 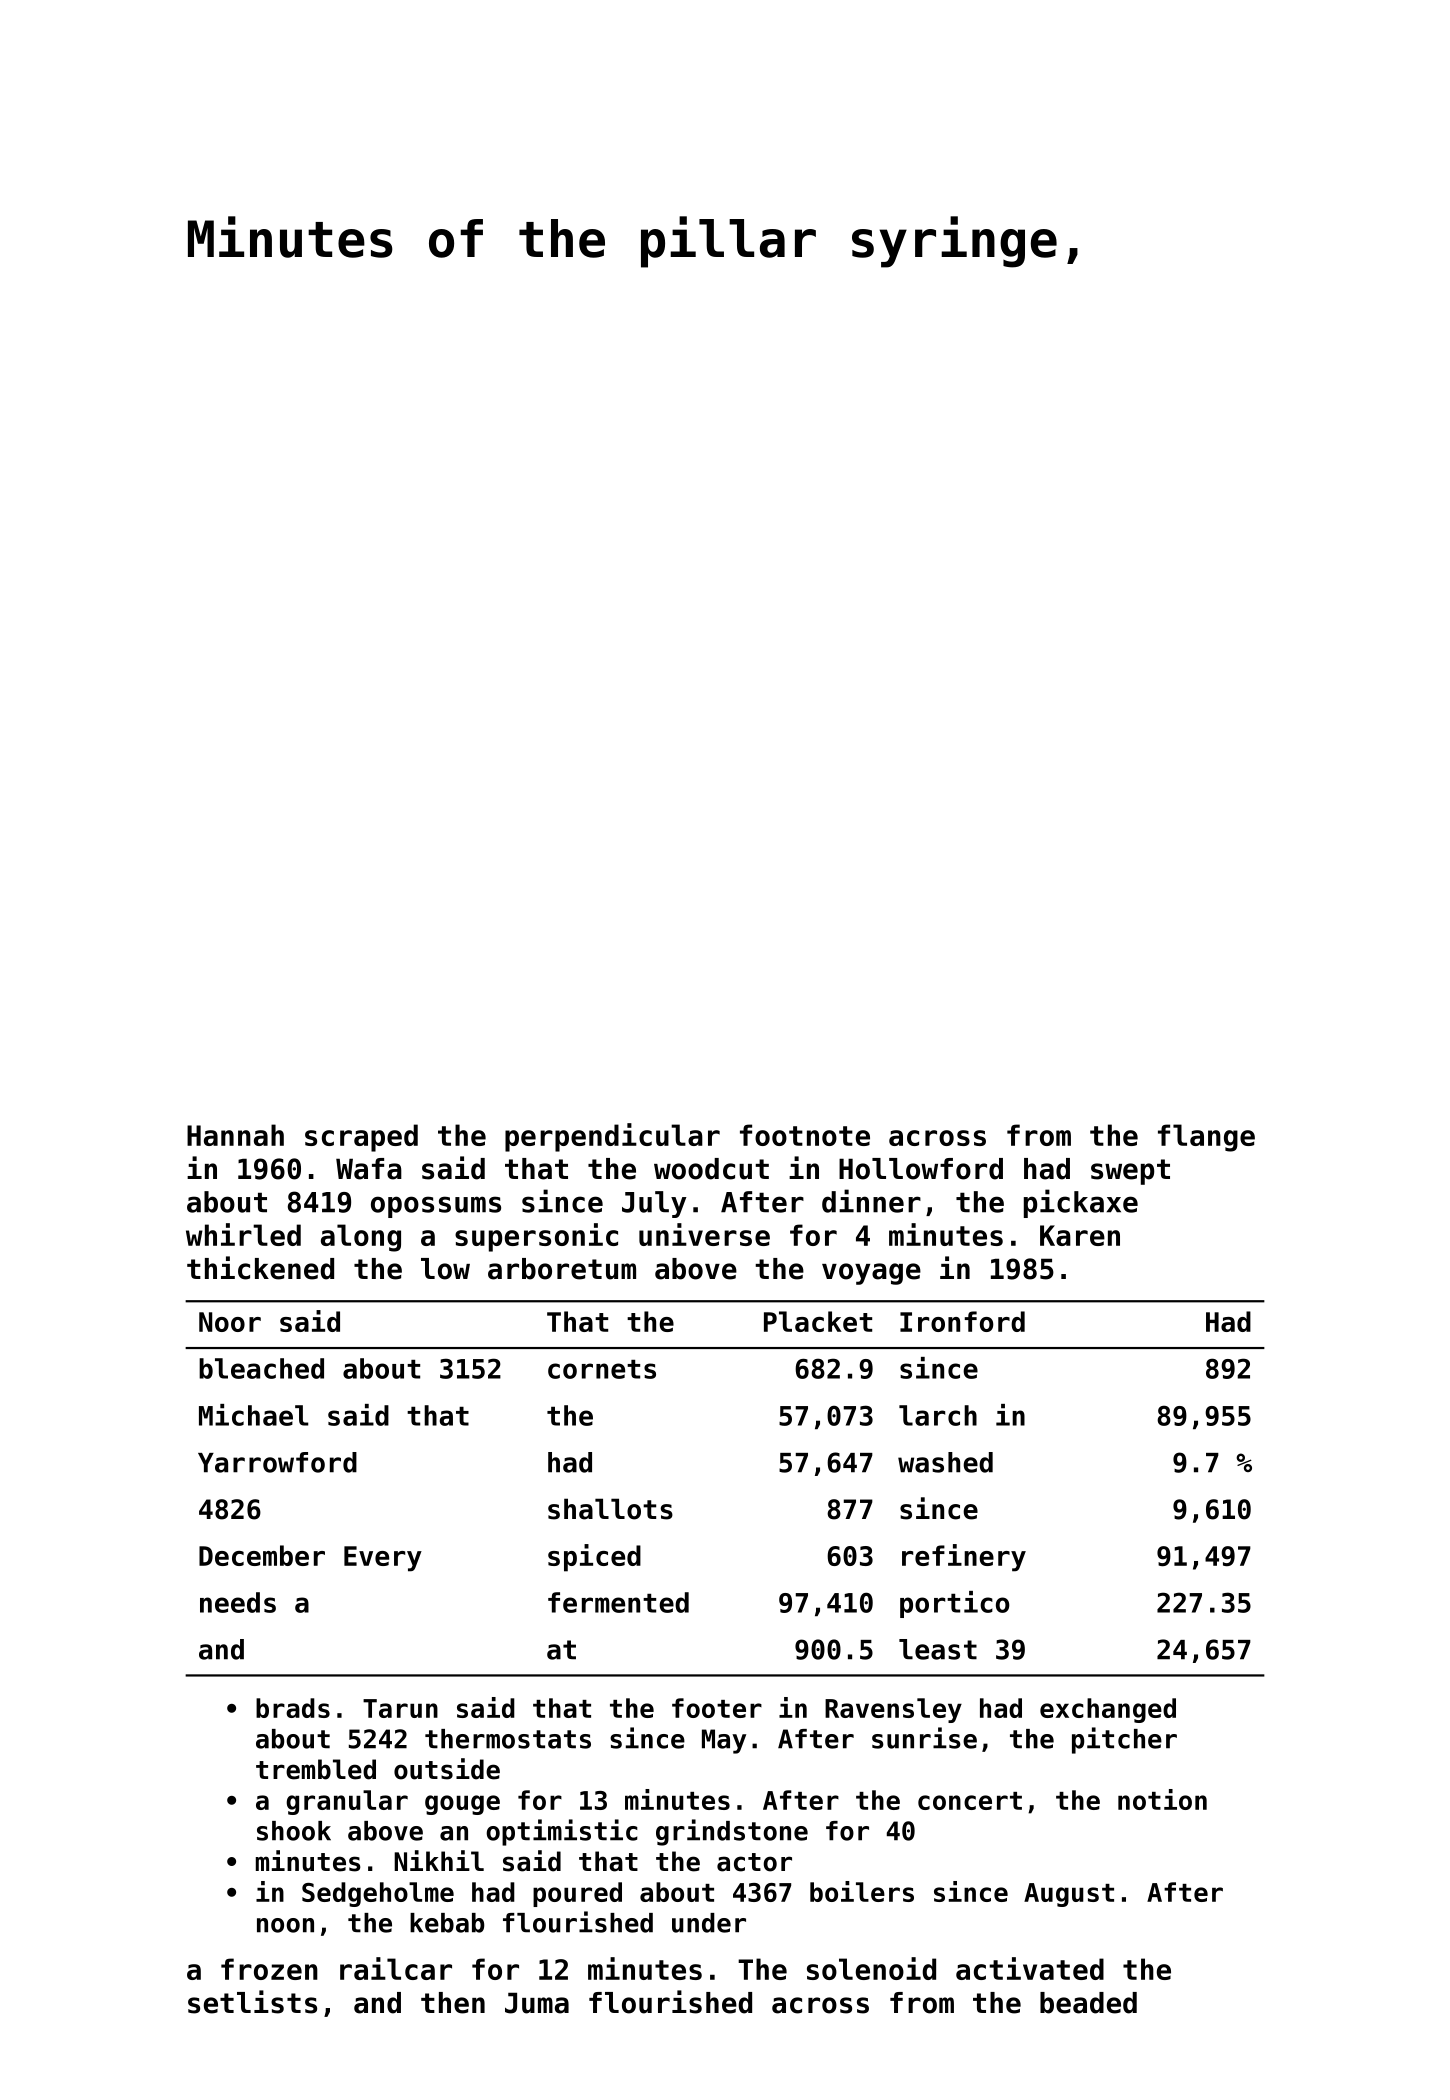 What do you see at coordinates (238, 1602) in the screenshot?
I see `needs` at bounding box center [238, 1602].
